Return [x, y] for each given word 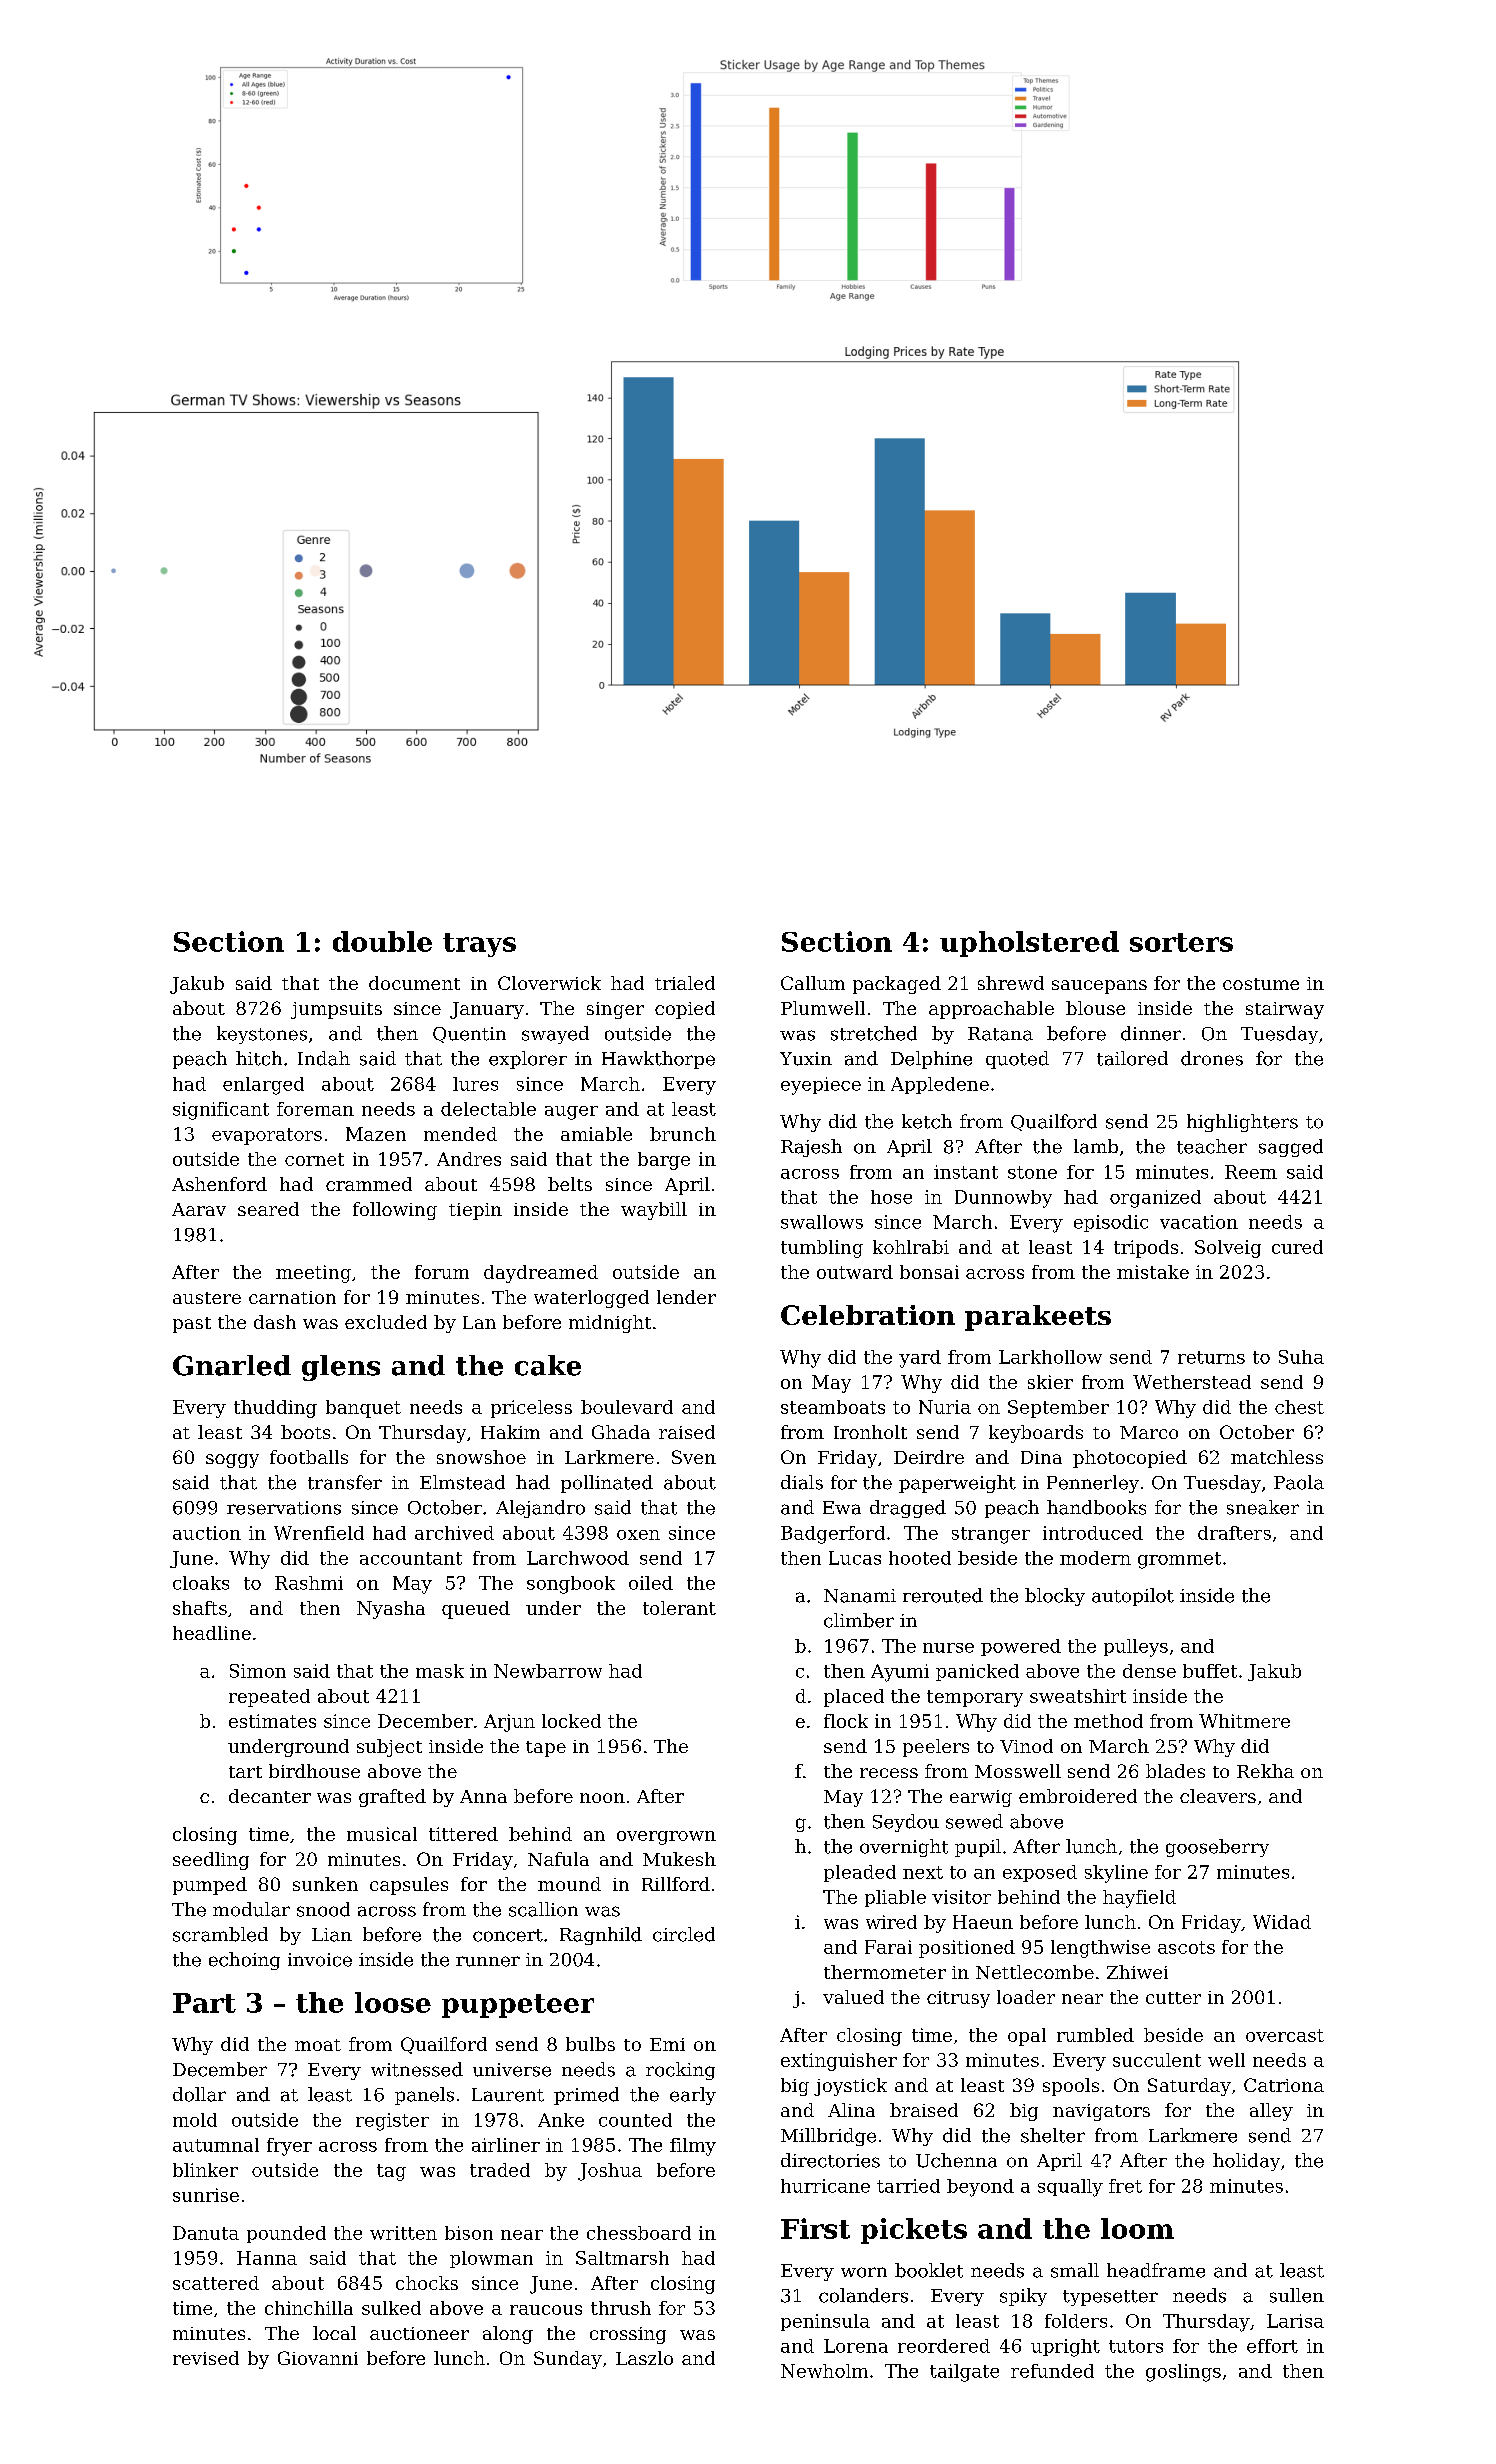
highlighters [1242, 1123]
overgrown [666, 1838]
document [414, 983]
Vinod [1026, 1746]
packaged [897, 985]
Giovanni [318, 2358]
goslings [1183, 2373]
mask [440, 1671]
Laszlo [644, 2358]
